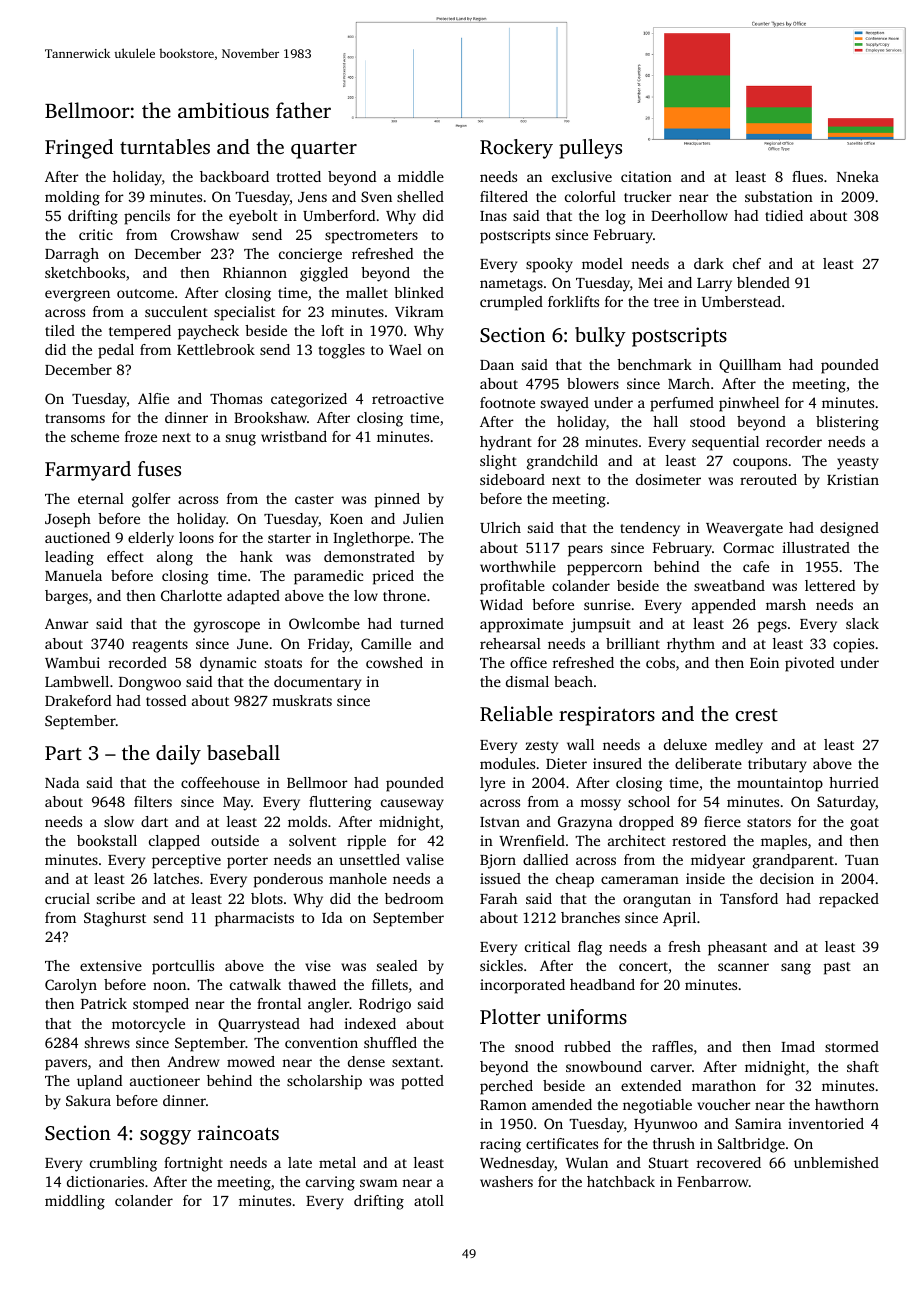 The height and width of the screenshot is (1308, 924). Describe the element at coordinates (166, 700) in the screenshot. I see `tossed` at that location.
